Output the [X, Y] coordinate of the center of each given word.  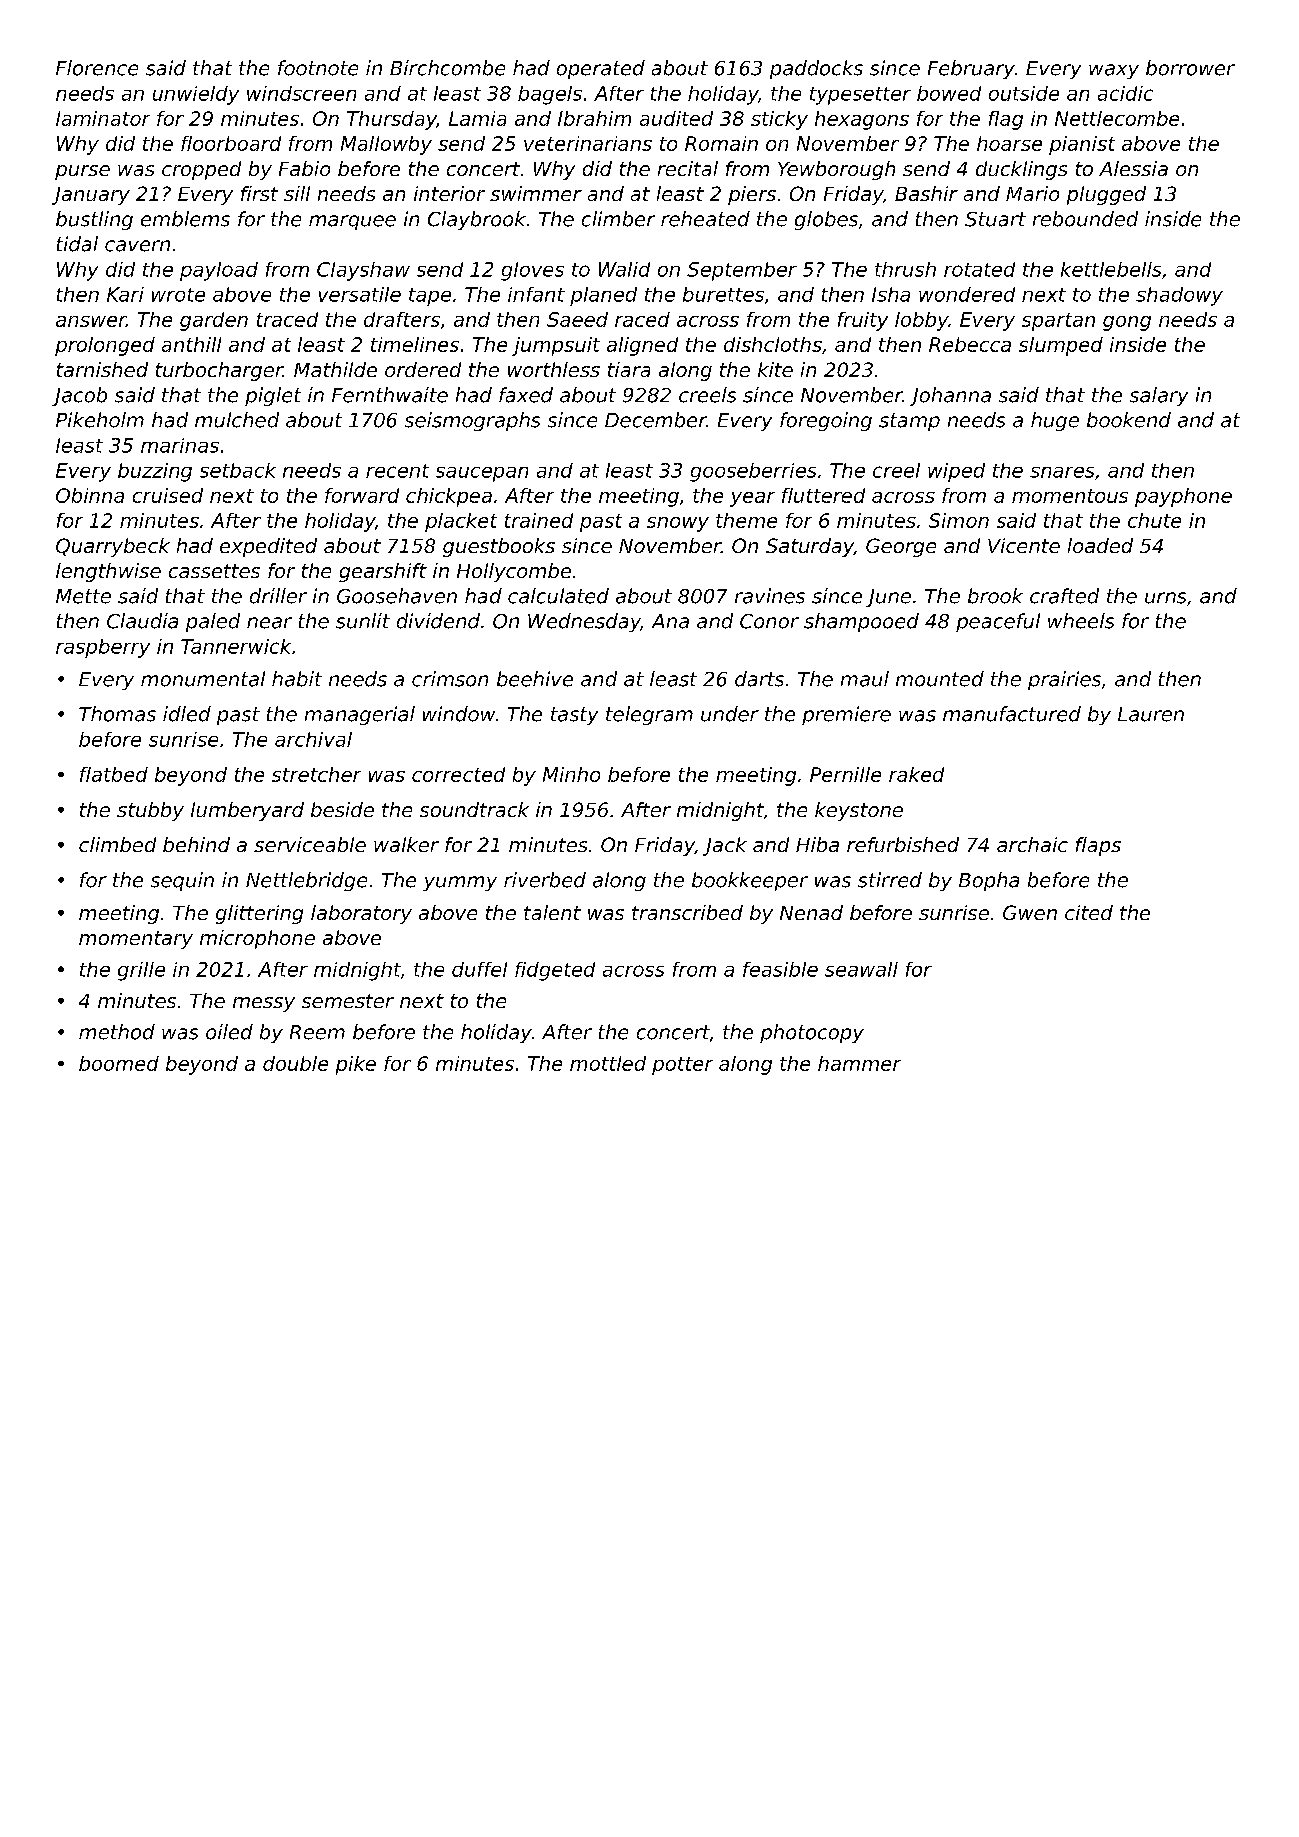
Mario [1032, 193]
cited [1089, 912]
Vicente [1024, 545]
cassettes [214, 571]
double [295, 1063]
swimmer [536, 193]
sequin [182, 881]
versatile [360, 294]
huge [1055, 421]
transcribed [687, 912]
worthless [554, 369]
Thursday [392, 120]
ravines [770, 596]
